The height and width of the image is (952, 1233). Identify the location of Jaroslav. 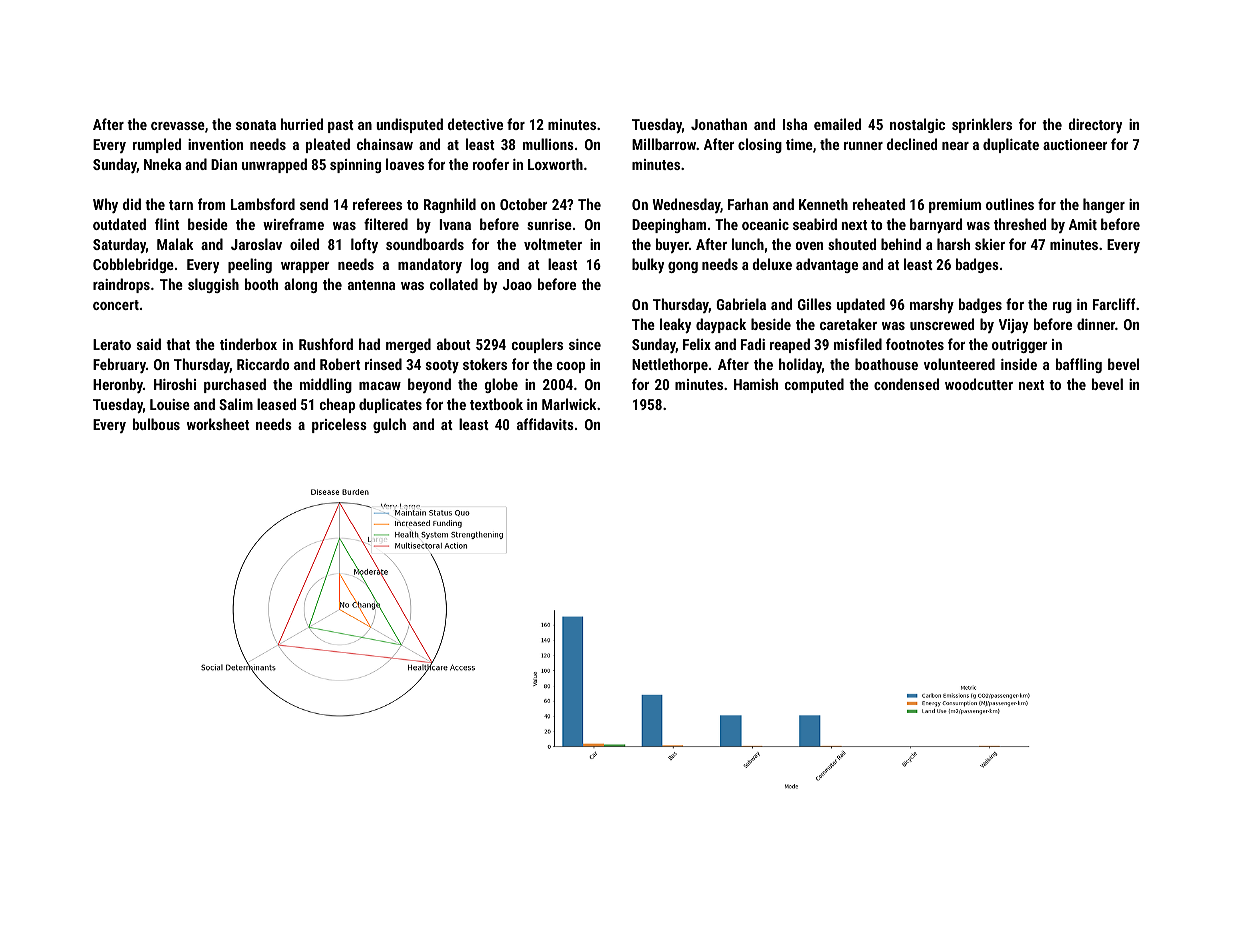
(256, 244).
